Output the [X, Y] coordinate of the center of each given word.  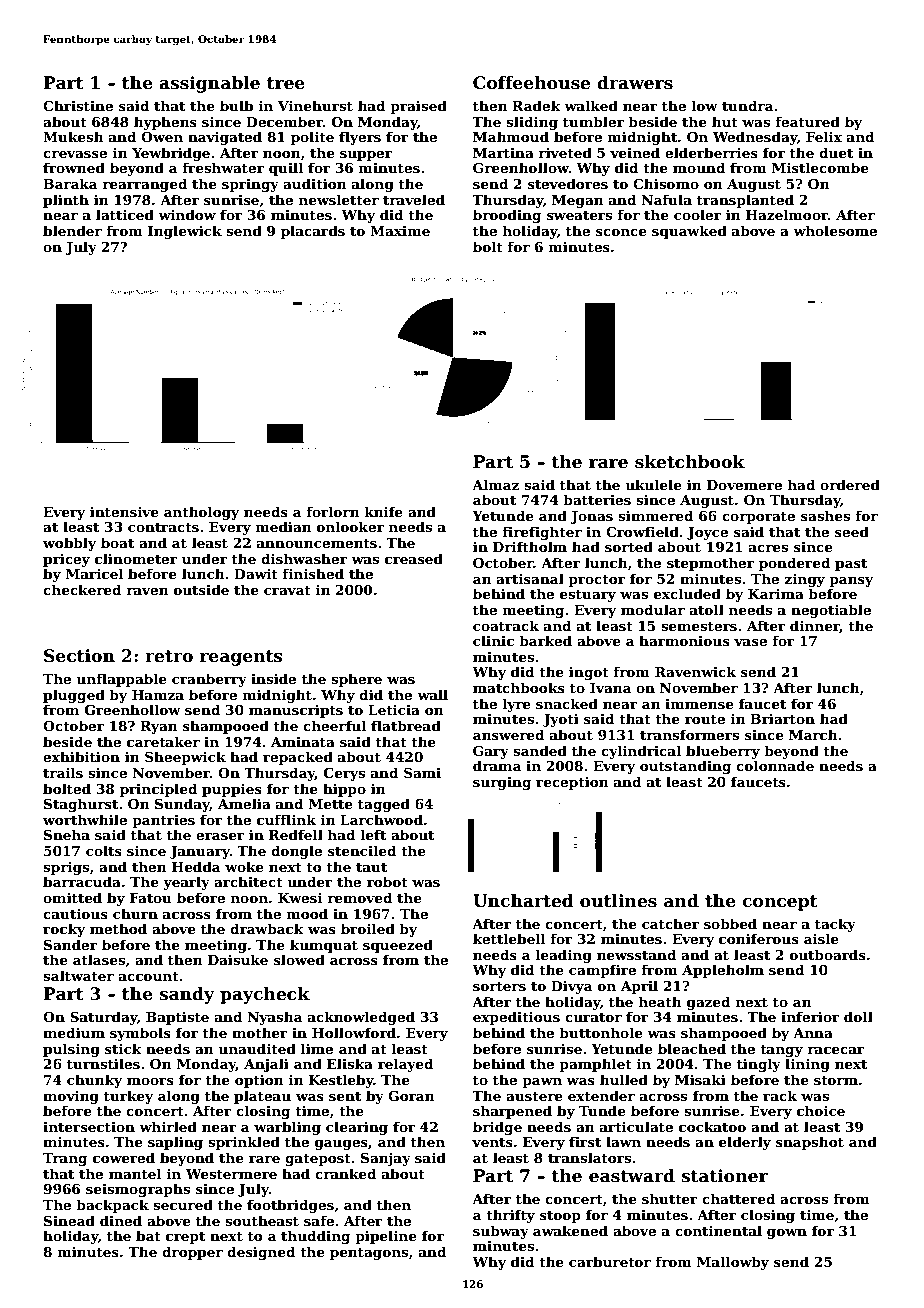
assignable [209, 84]
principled [158, 790]
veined [635, 152]
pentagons [369, 1254]
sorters [499, 986]
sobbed [730, 923]
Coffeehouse [531, 83]
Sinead [69, 1220]
